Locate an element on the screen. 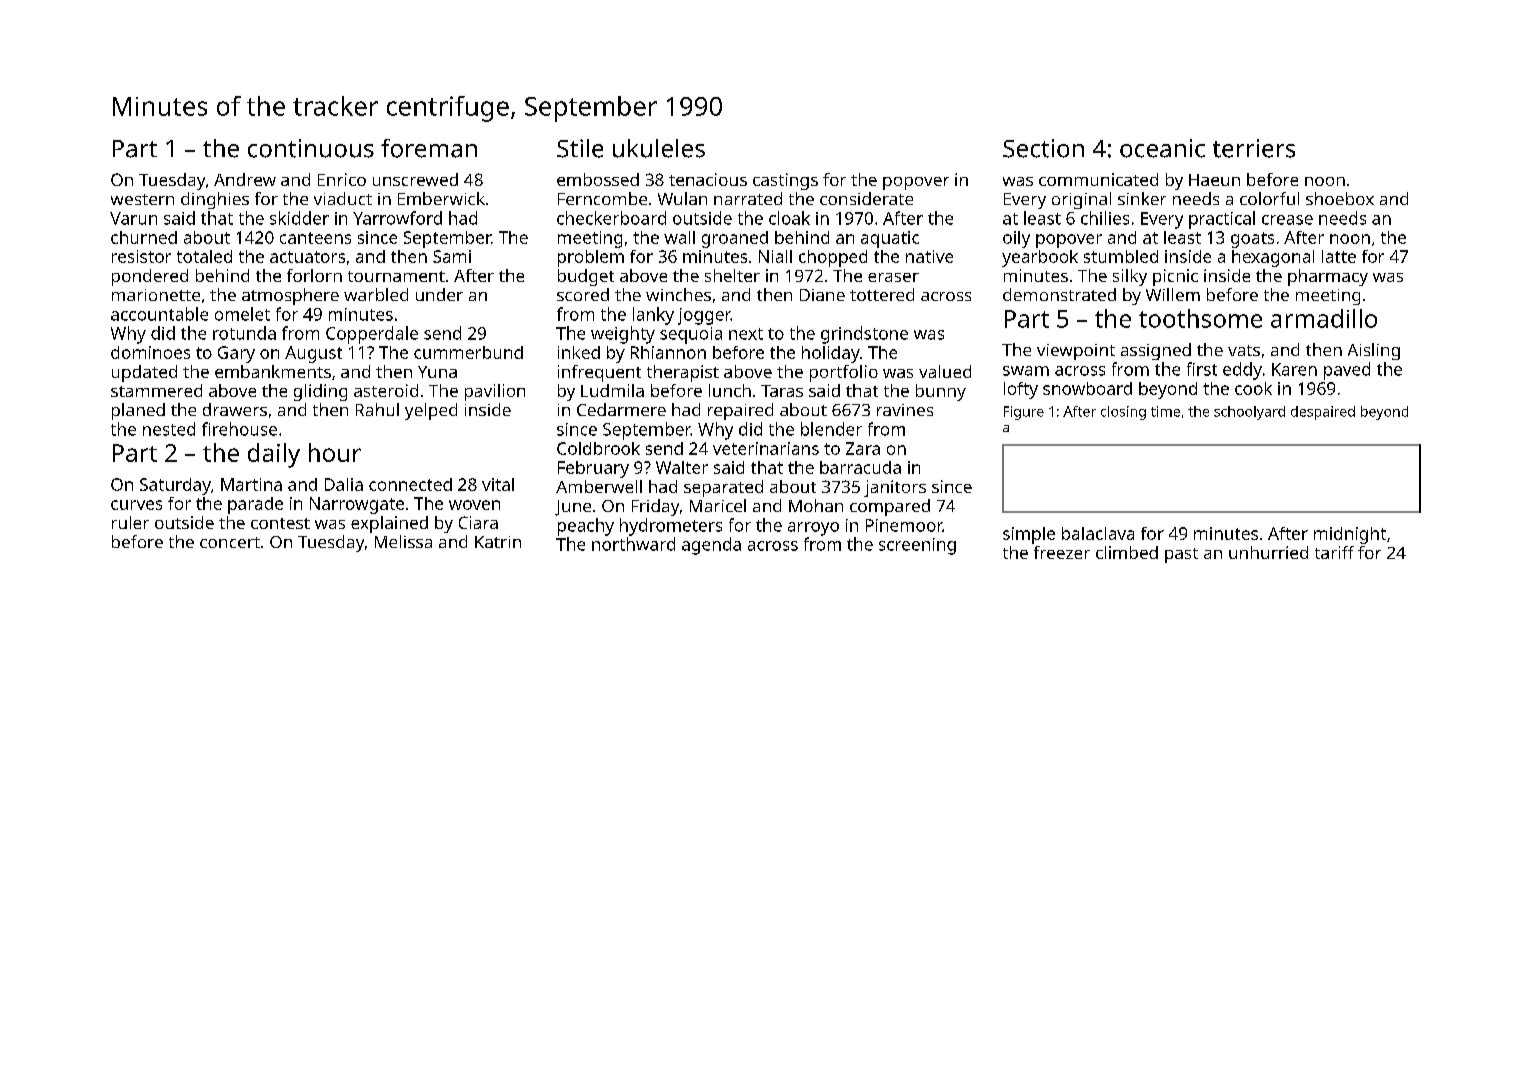 This screenshot has width=1531, height=1083. crease is located at coordinates (1287, 220).
